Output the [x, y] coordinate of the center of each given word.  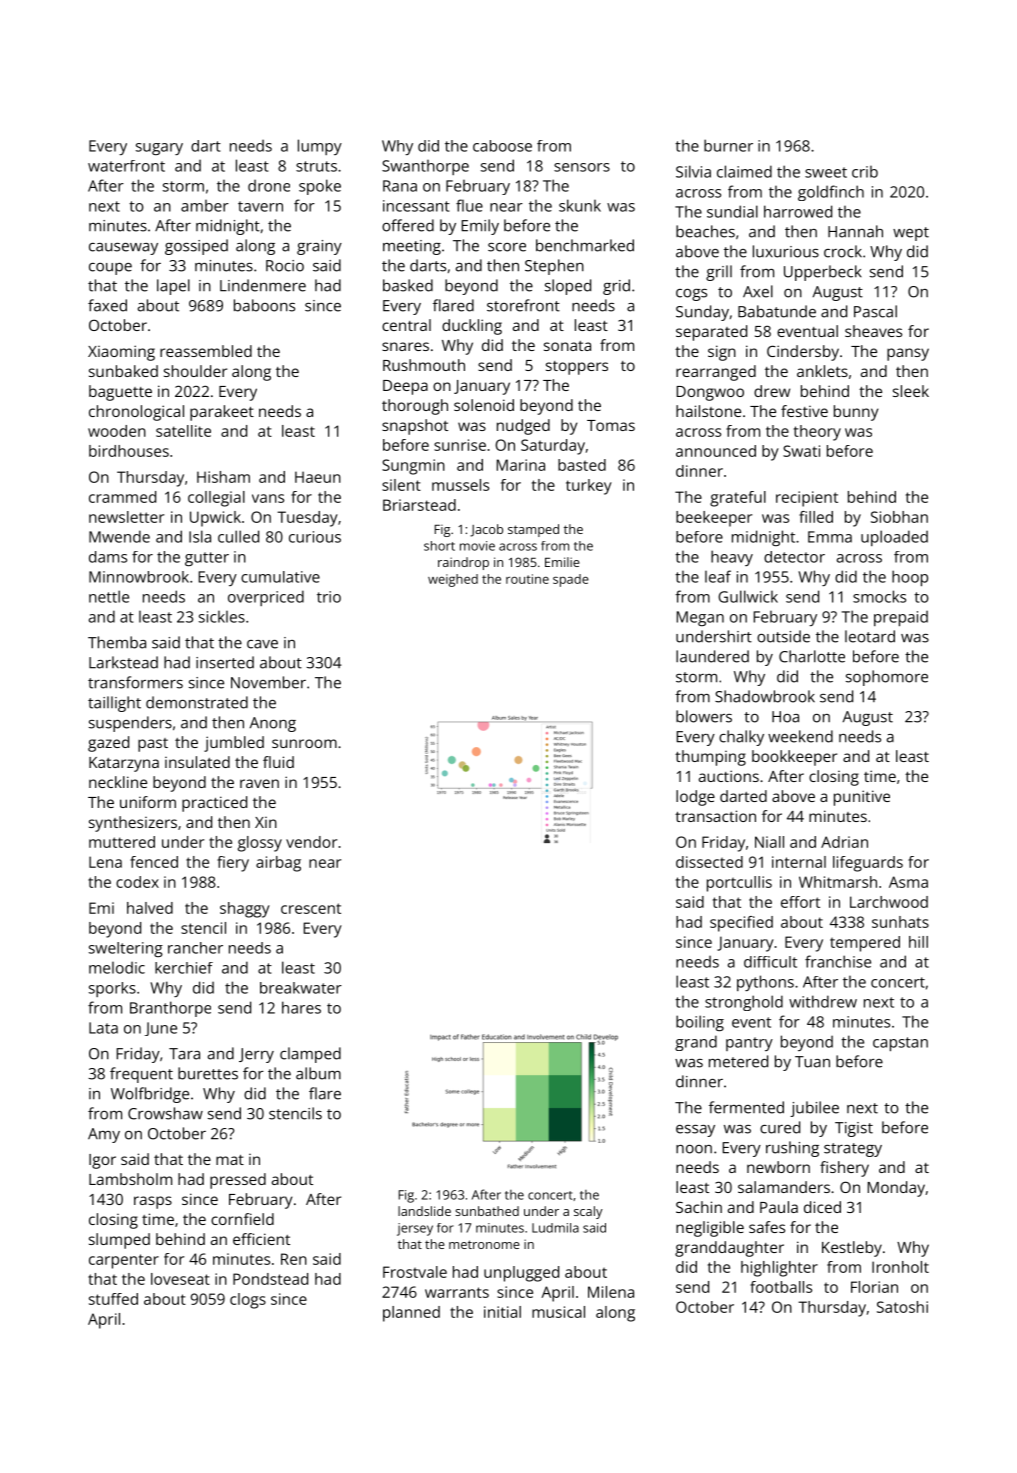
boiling [700, 1023]
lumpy [320, 147]
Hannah [855, 231]
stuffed [113, 1299]
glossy [260, 844]
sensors [582, 167]
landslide [424, 1211]
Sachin [699, 1207]
